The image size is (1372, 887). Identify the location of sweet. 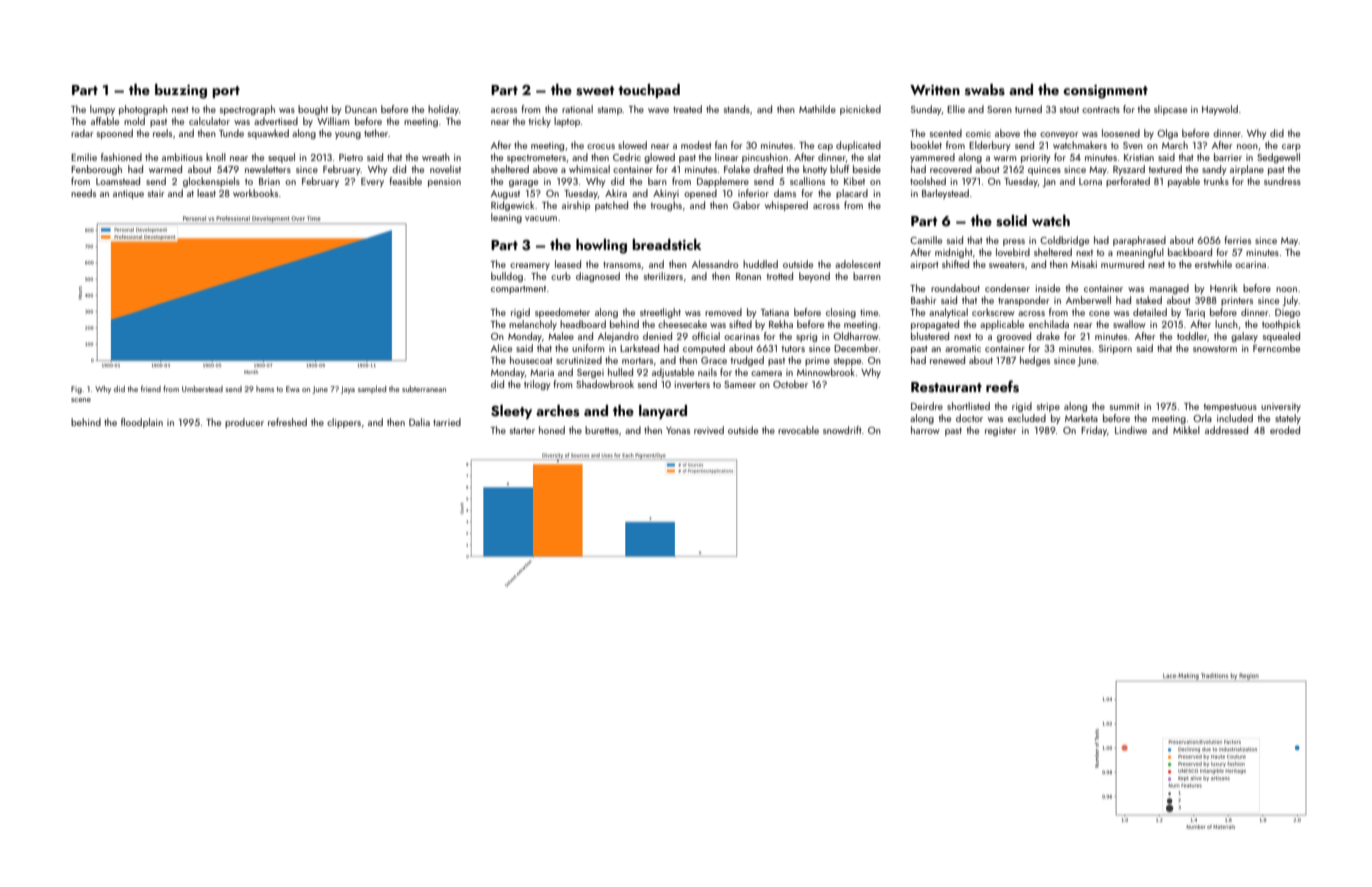
(595, 91).
